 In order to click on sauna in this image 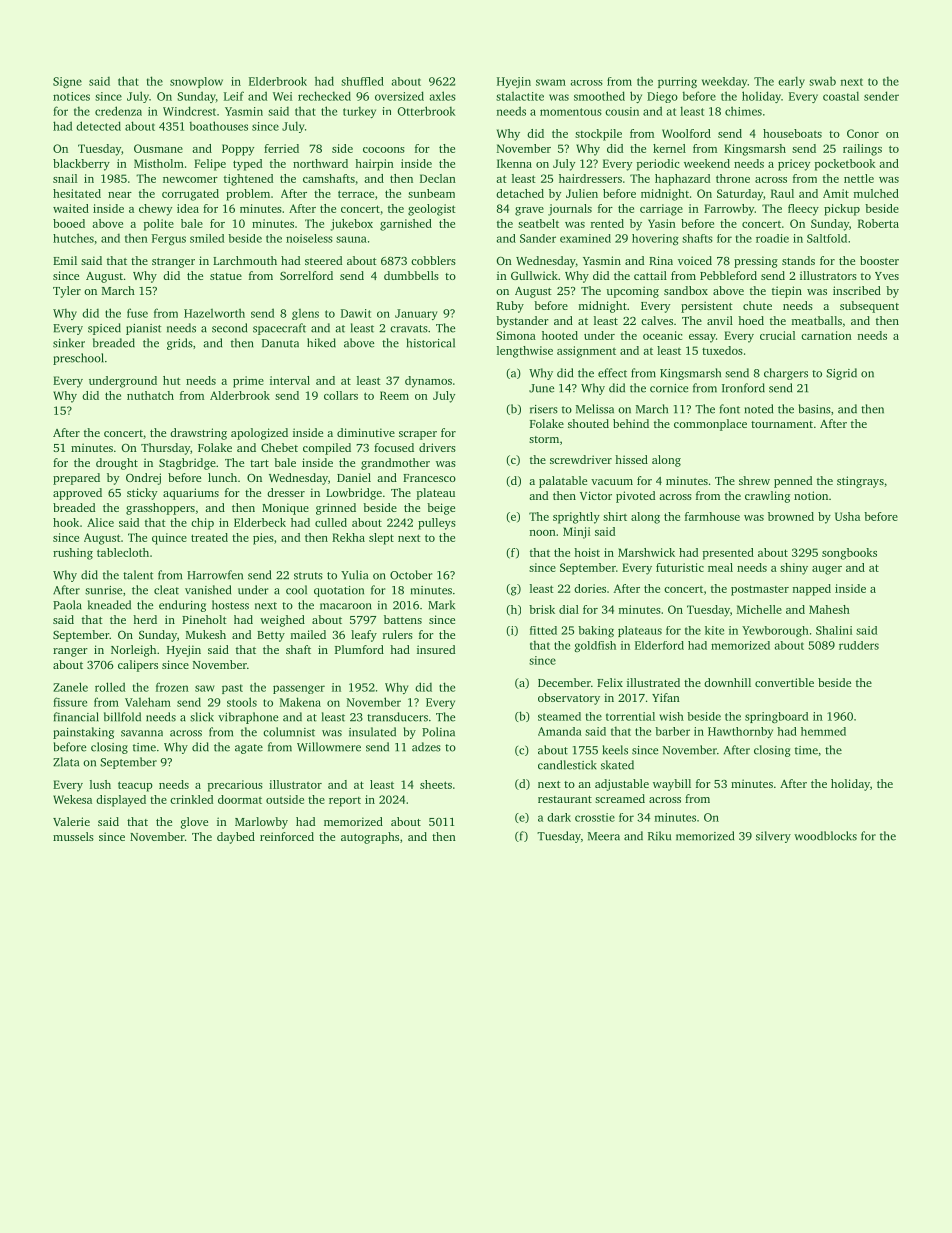, I will do `click(351, 239)`.
